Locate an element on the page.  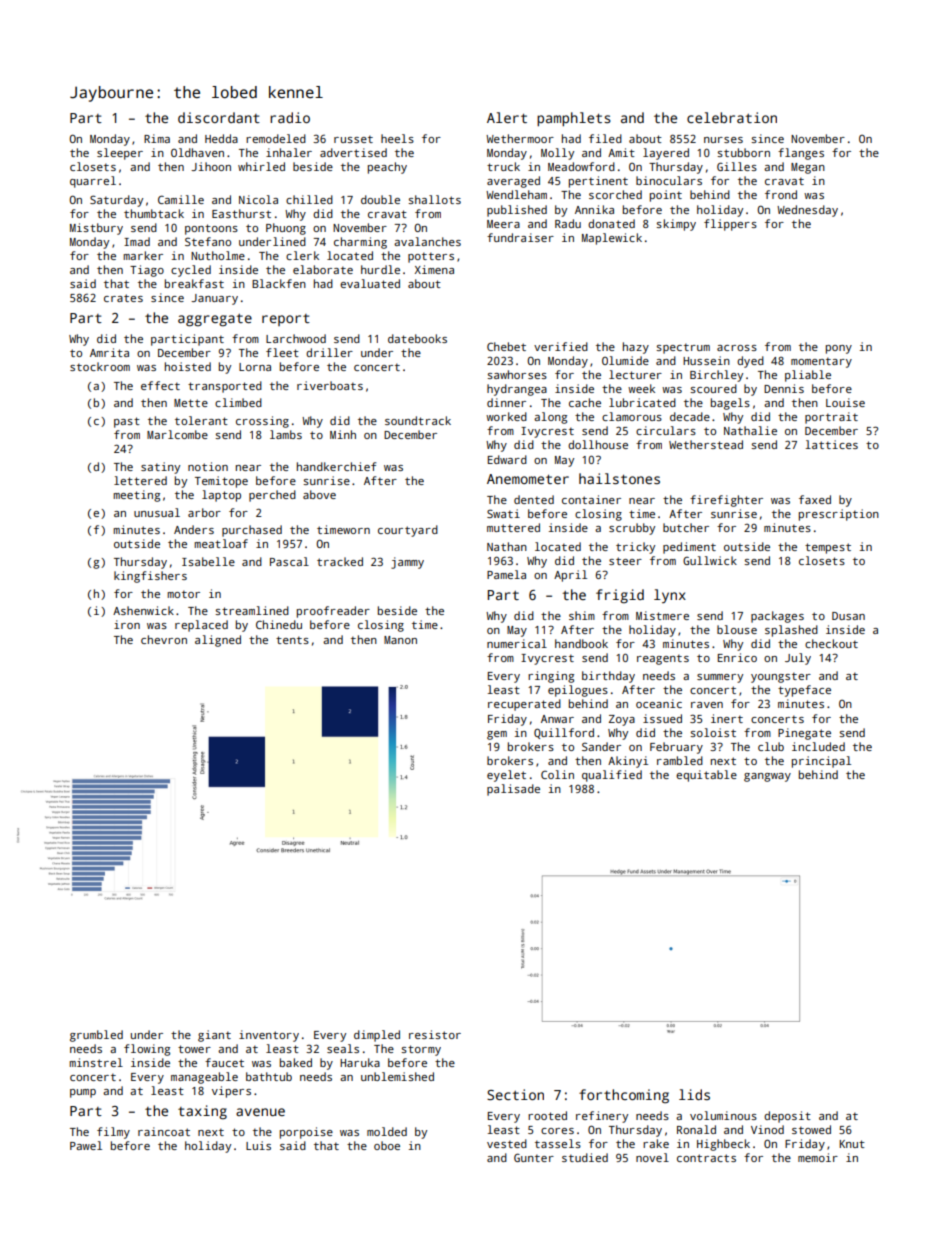
palisade is located at coordinates (513, 790).
